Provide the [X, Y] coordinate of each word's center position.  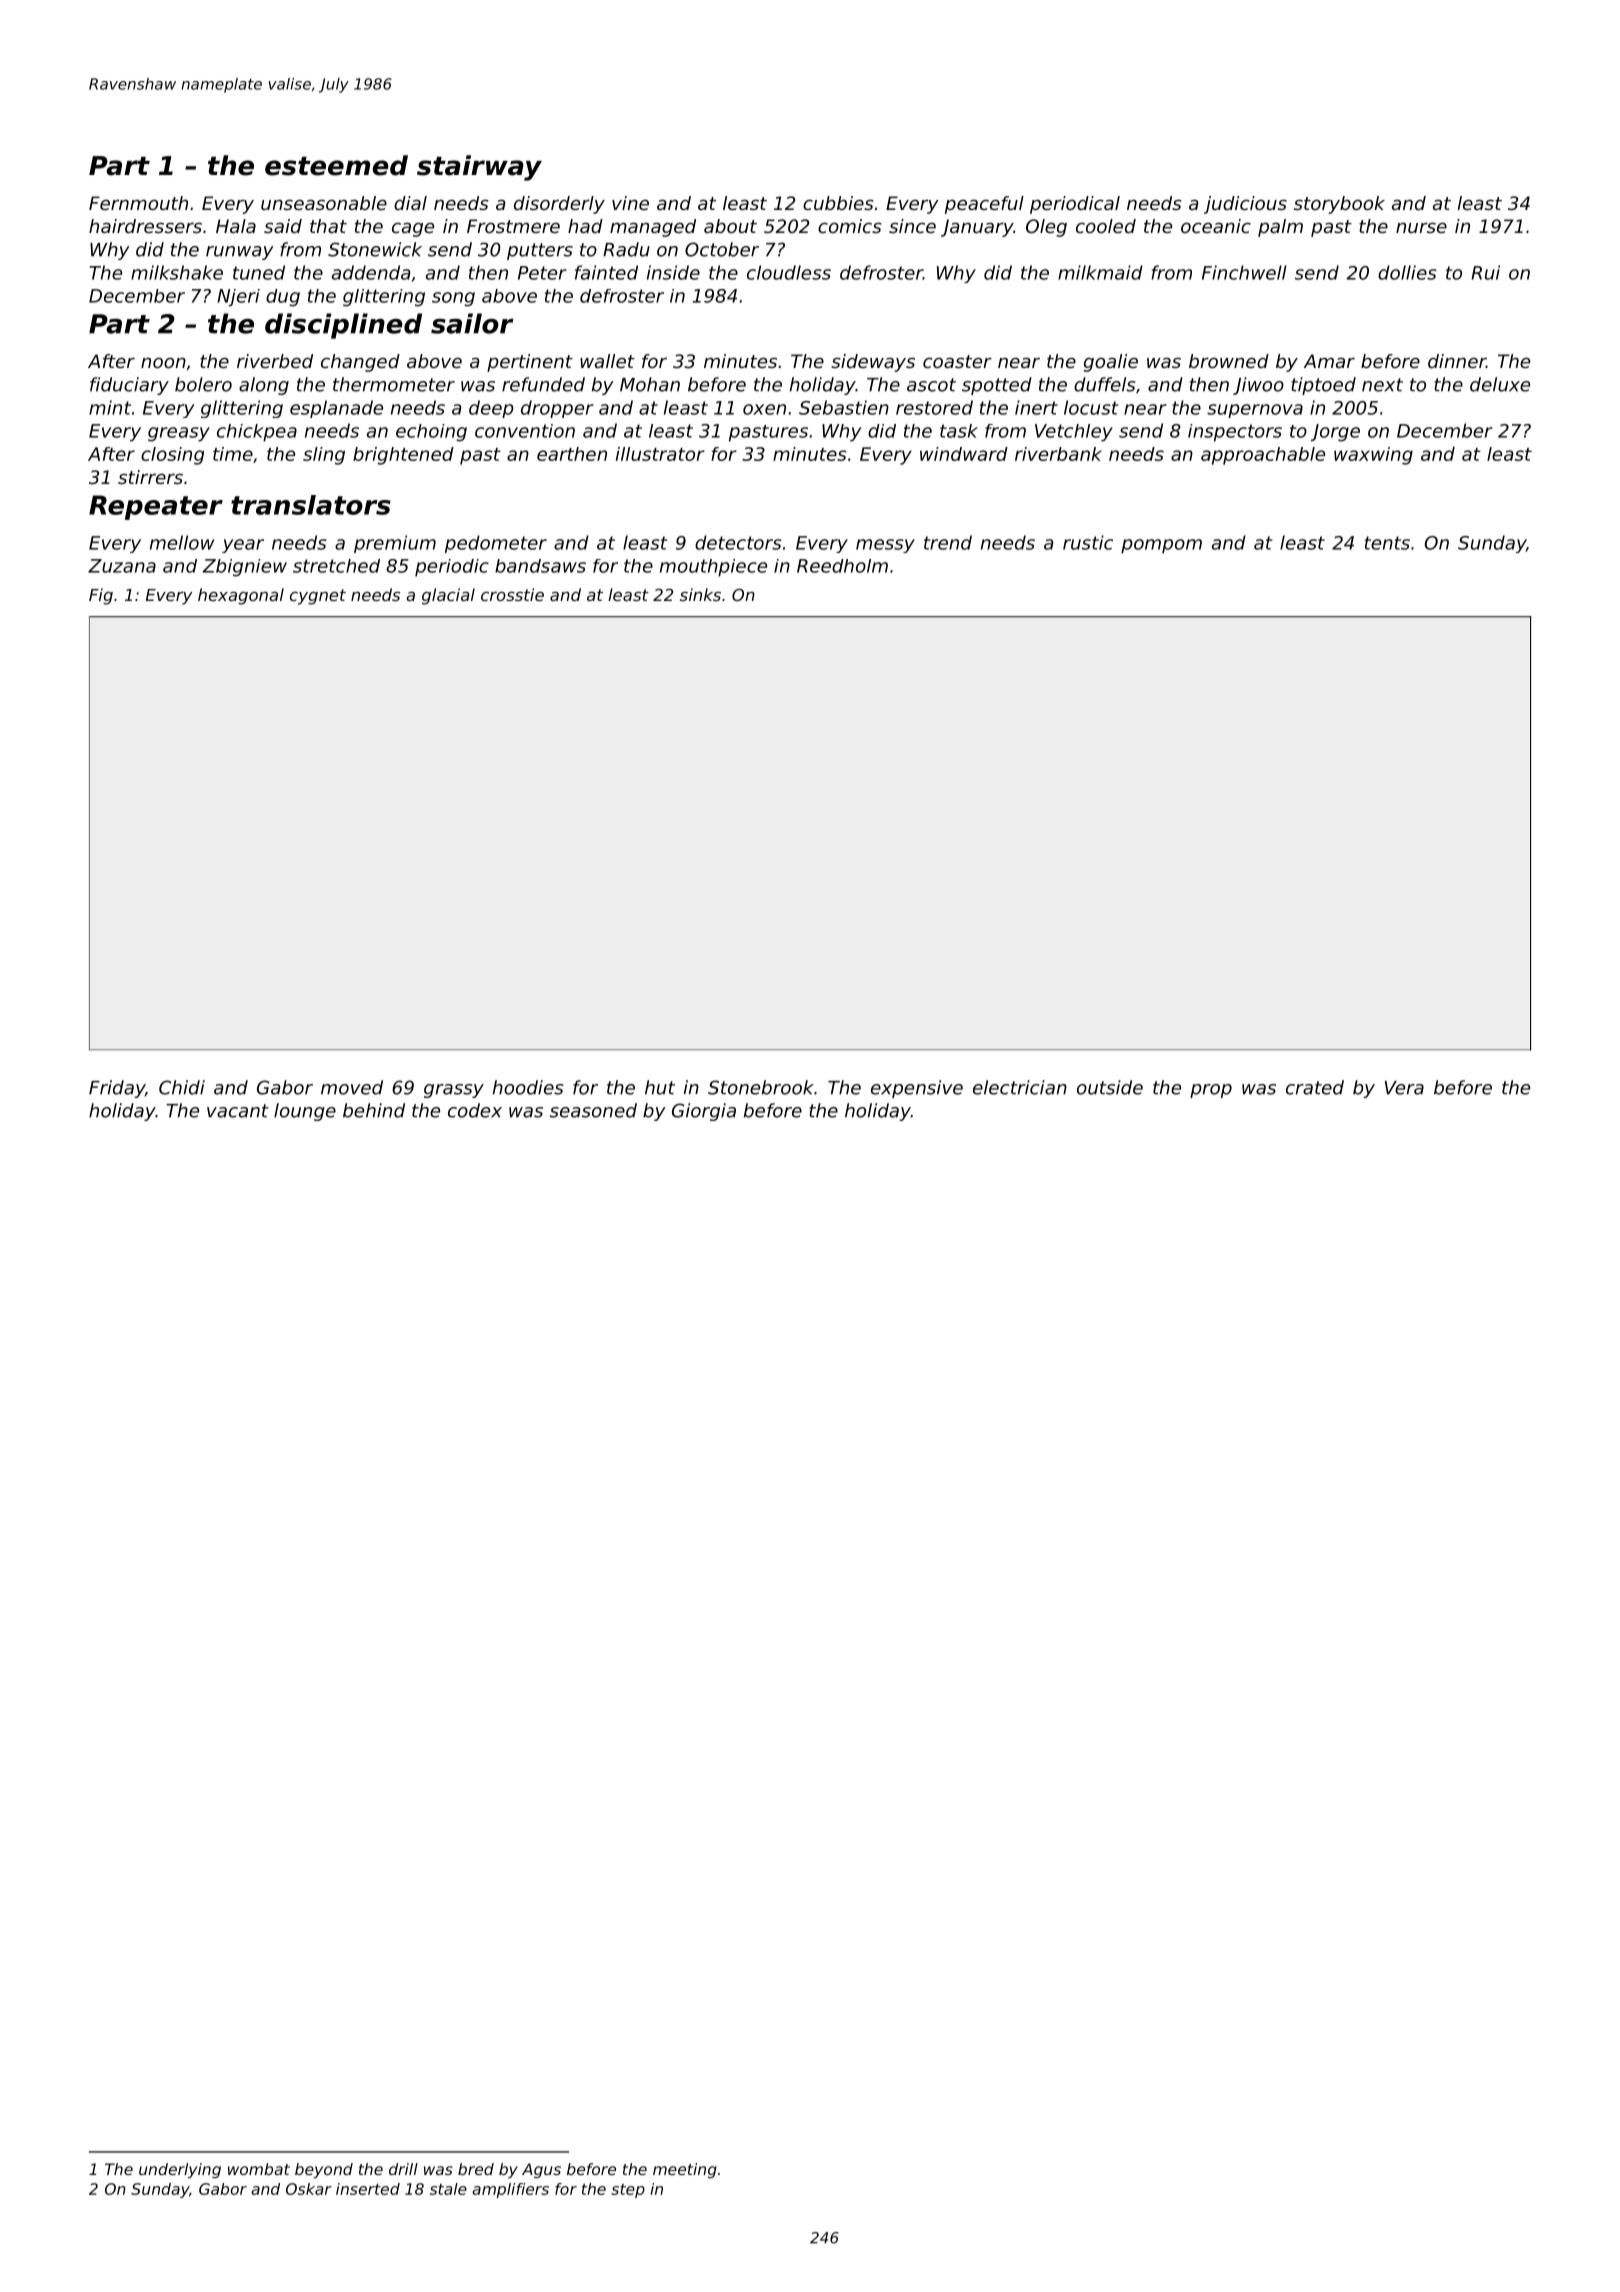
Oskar [309, 2189]
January [977, 228]
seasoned [593, 1110]
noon [163, 362]
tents [1387, 543]
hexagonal [241, 596]
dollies [1407, 272]
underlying [180, 2171]
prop [1211, 1091]
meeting [685, 2170]
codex [475, 1110]
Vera [1404, 1088]
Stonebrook [761, 1087]
